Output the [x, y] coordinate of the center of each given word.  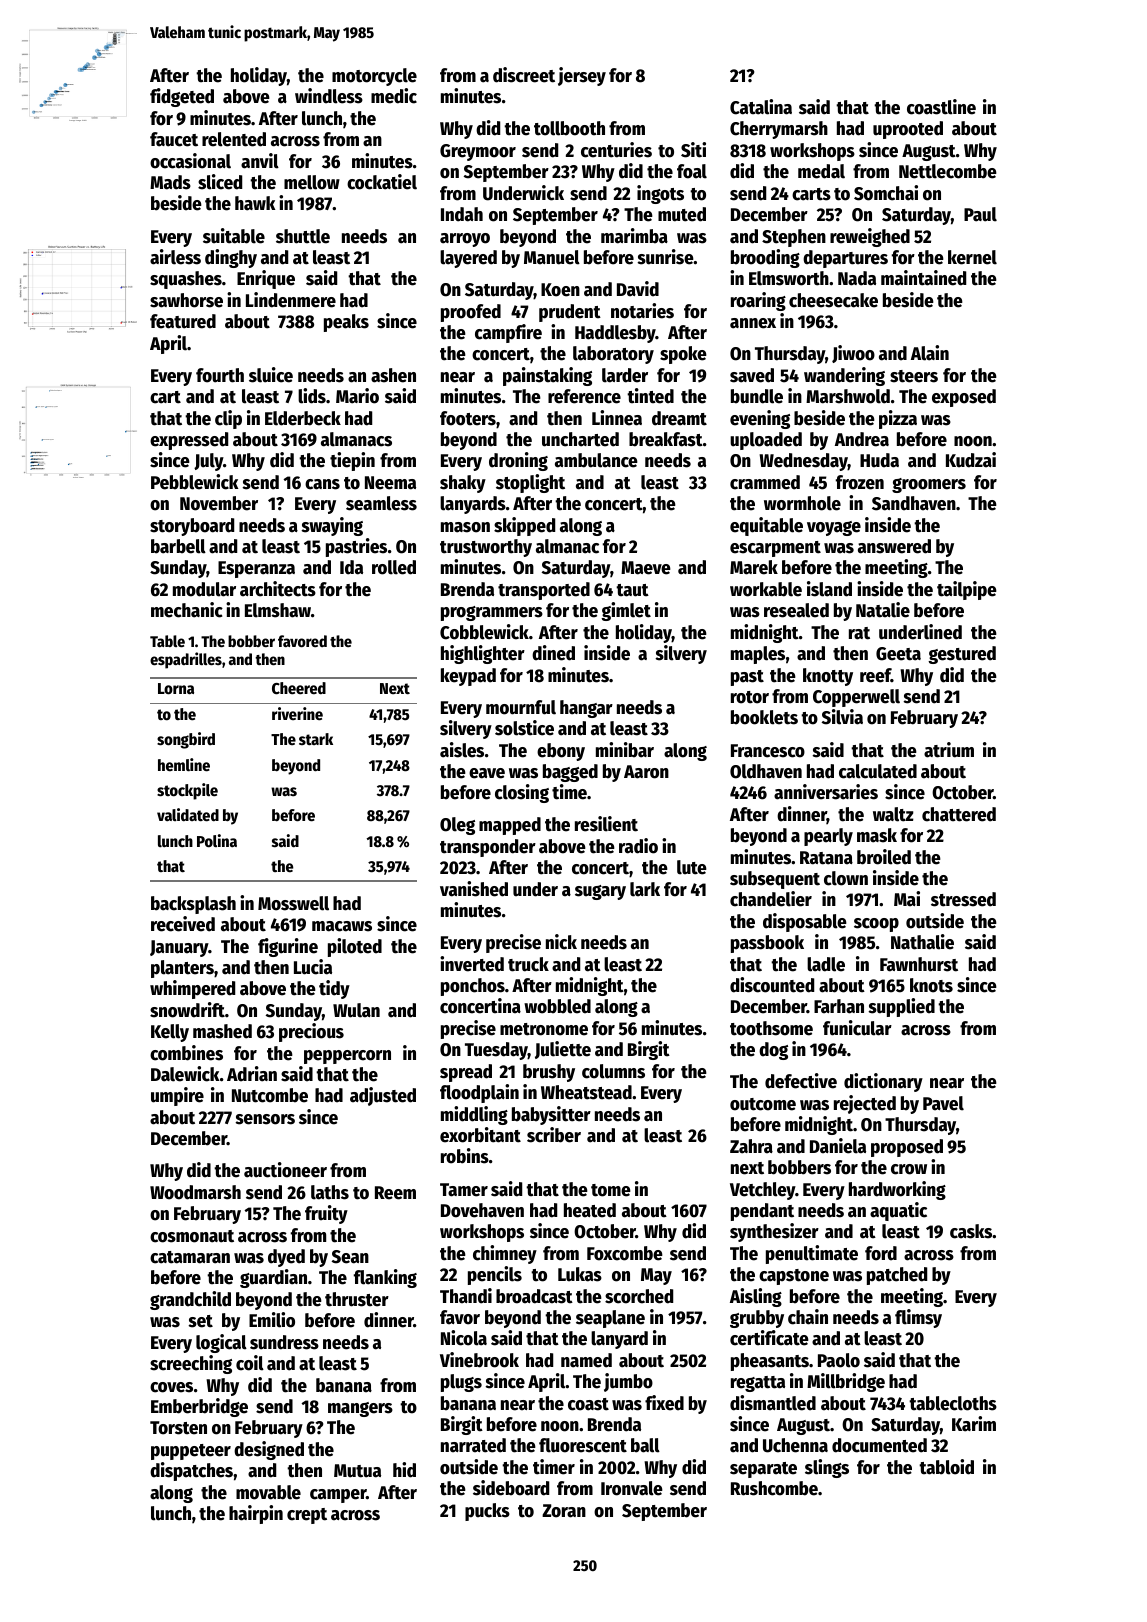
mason [465, 527]
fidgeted [182, 97]
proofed [471, 313]
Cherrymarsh [779, 130]
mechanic [187, 610]
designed [269, 1450]
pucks [487, 1512]
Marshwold [848, 396]
